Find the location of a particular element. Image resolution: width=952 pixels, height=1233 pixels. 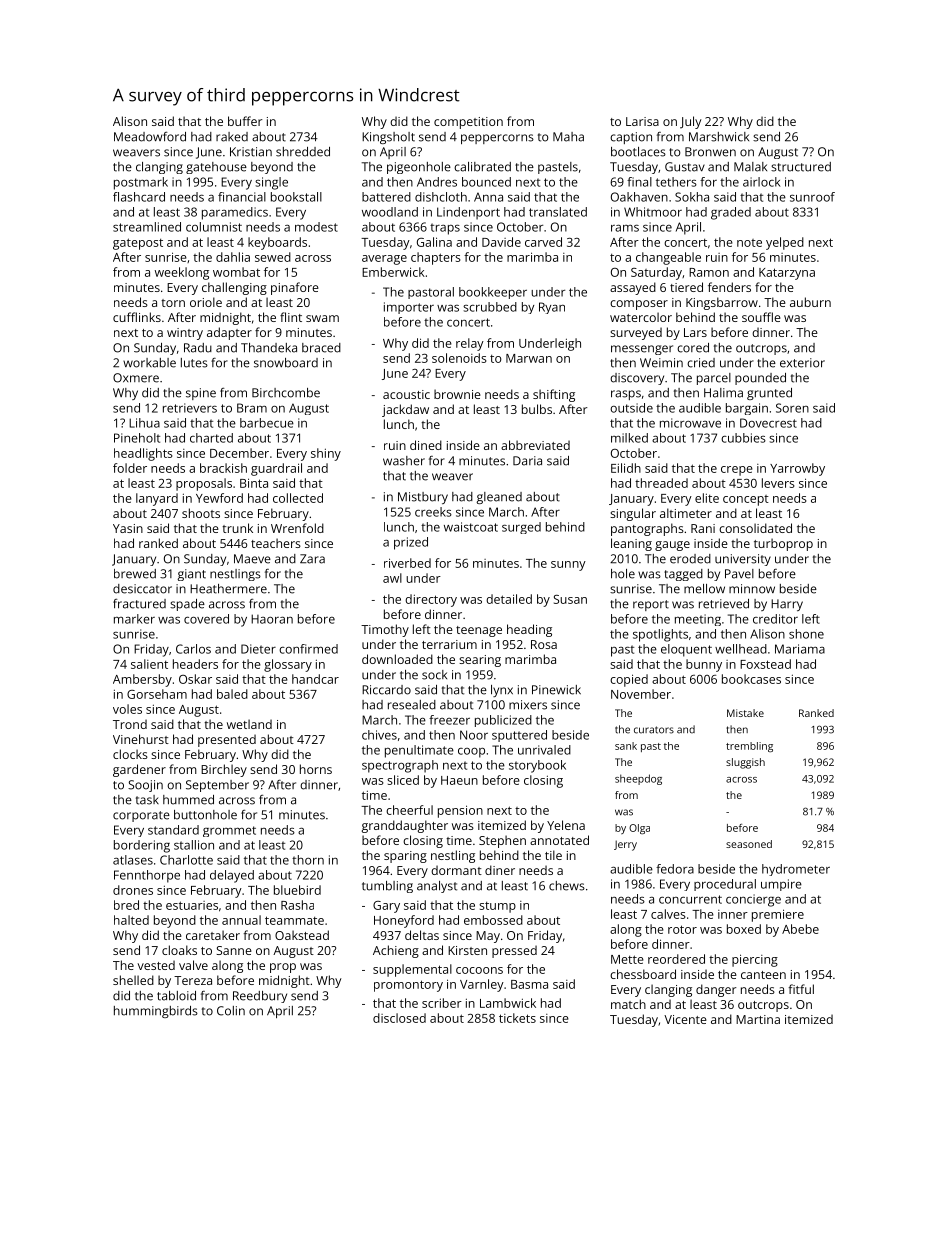

tile is located at coordinates (553, 855).
